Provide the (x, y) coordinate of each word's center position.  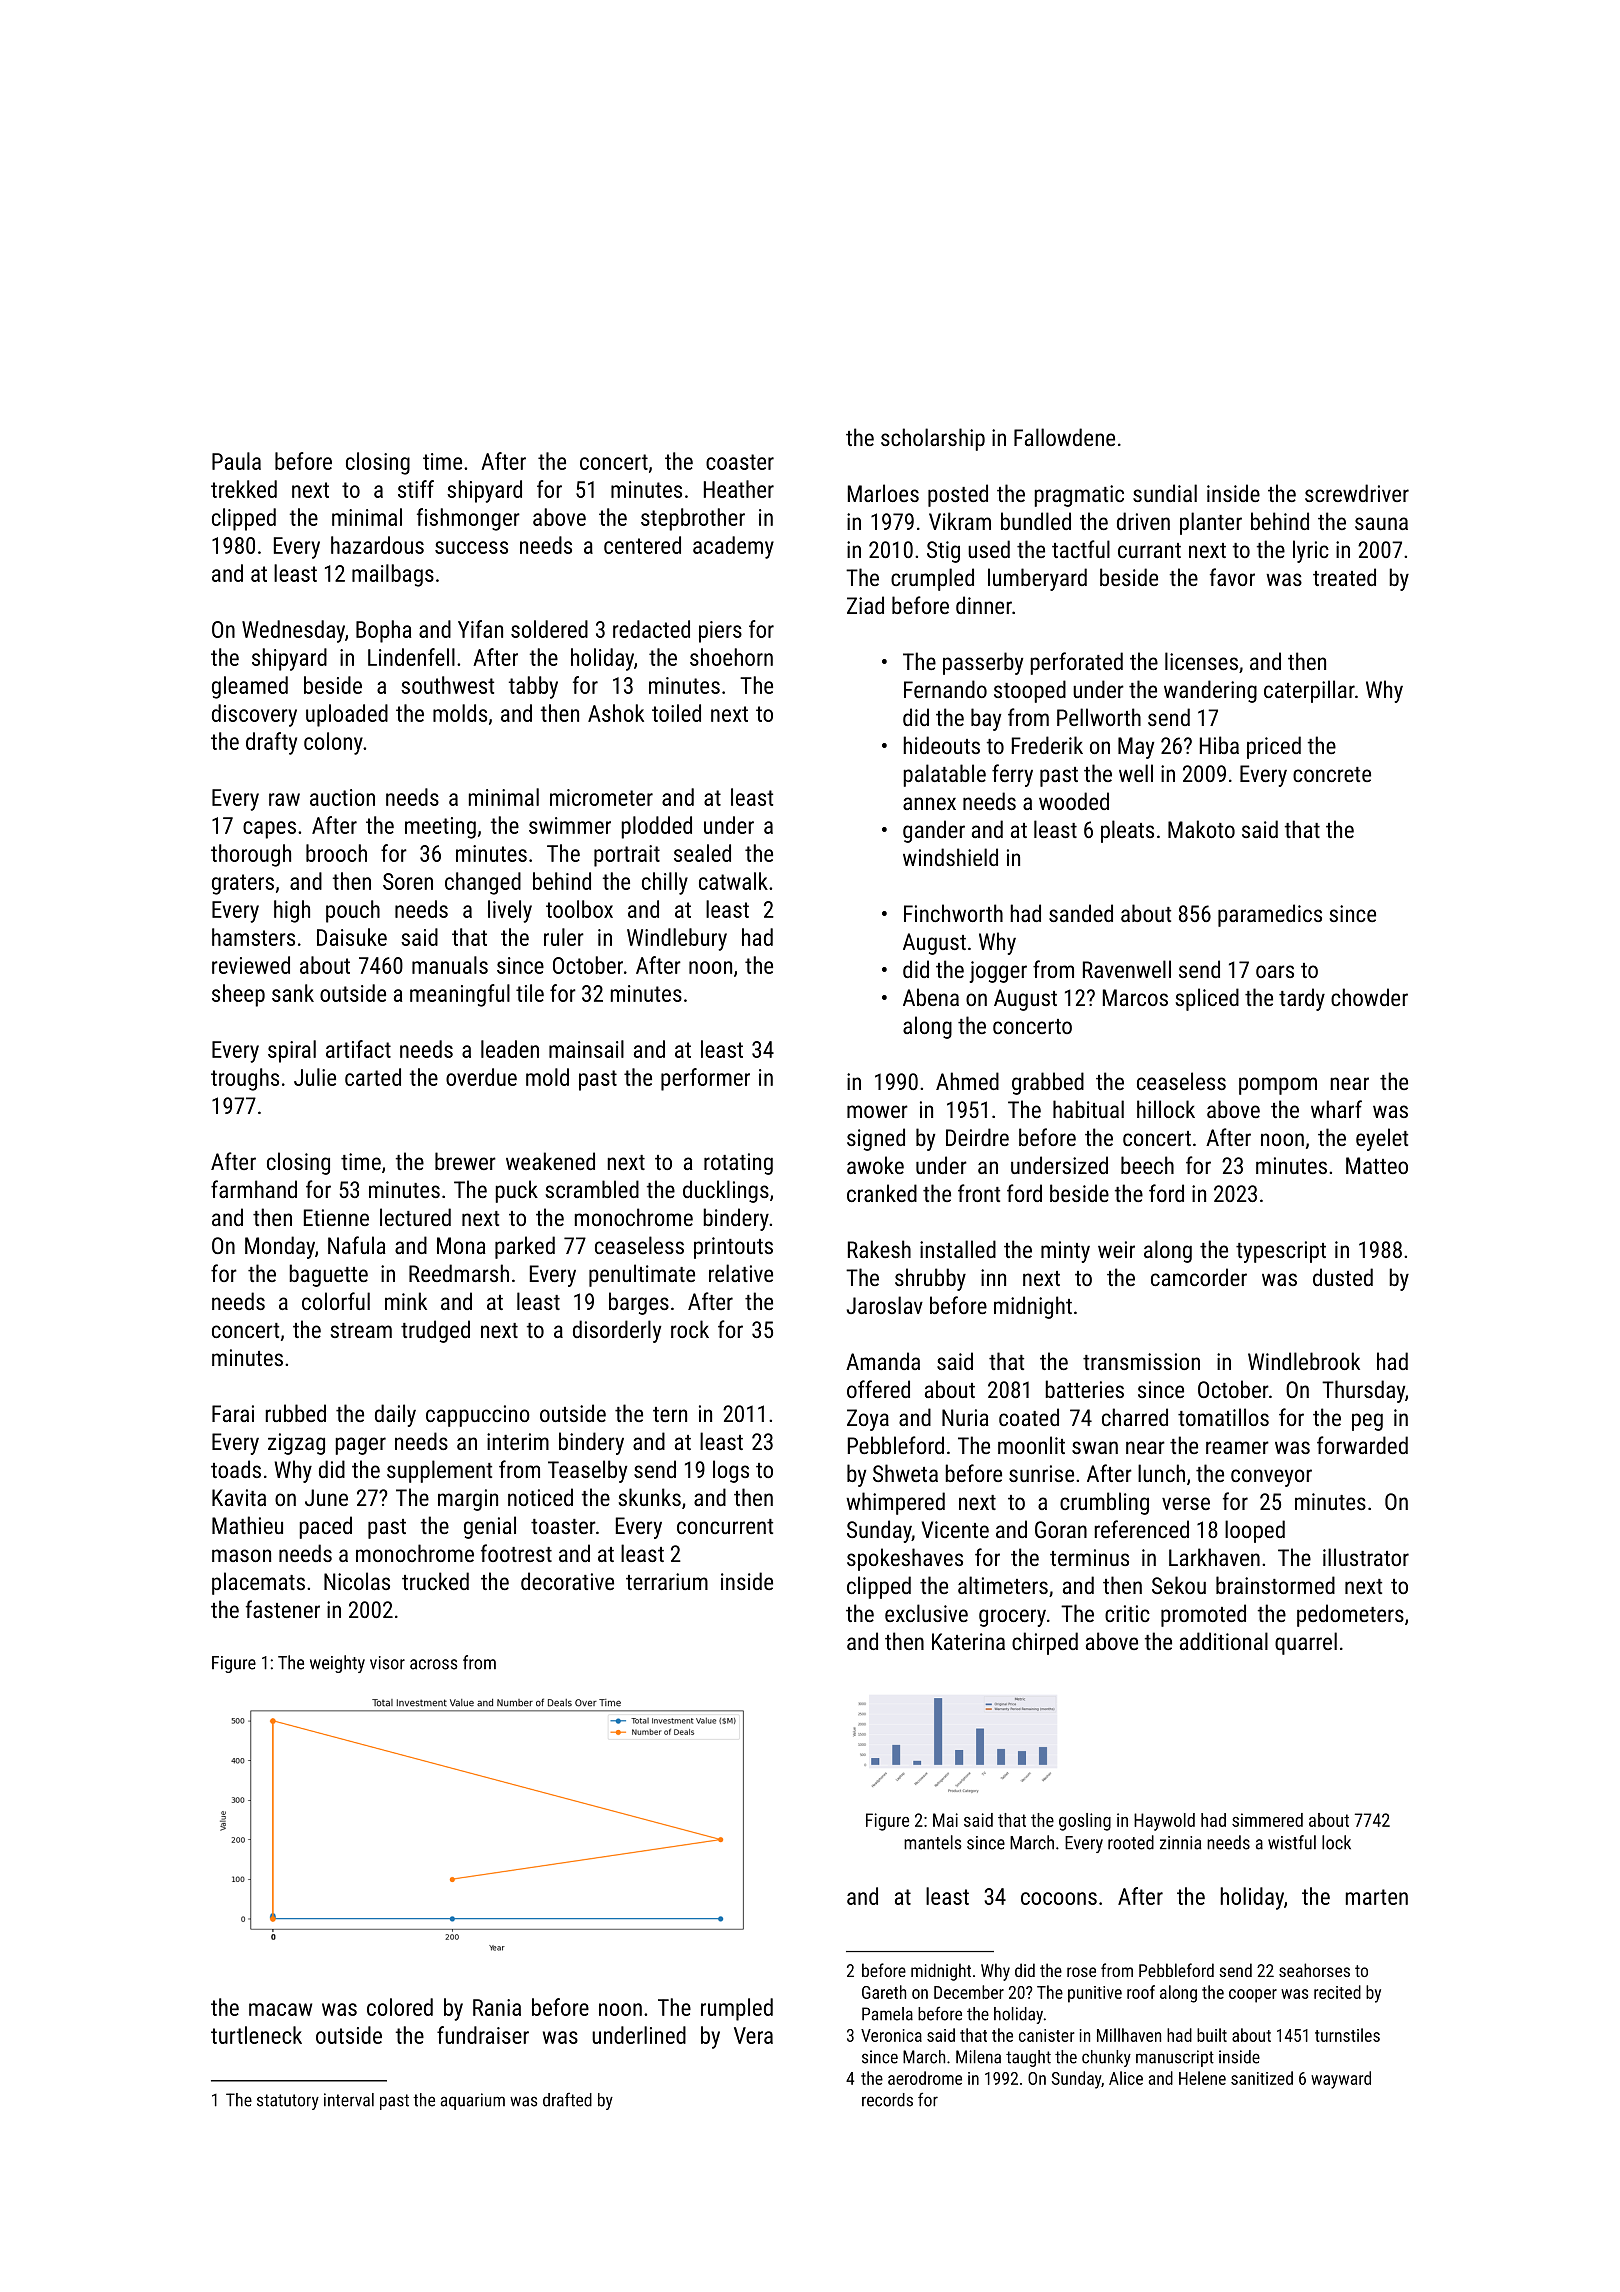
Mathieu (247, 1525)
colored (400, 2007)
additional (1224, 1641)
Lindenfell (411, 657)
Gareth (884, 1992)
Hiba (1219, 745)
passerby (983, 663)
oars (1275, 971)
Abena (931, 997)
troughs (245, 1079)
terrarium (667, 1581)
